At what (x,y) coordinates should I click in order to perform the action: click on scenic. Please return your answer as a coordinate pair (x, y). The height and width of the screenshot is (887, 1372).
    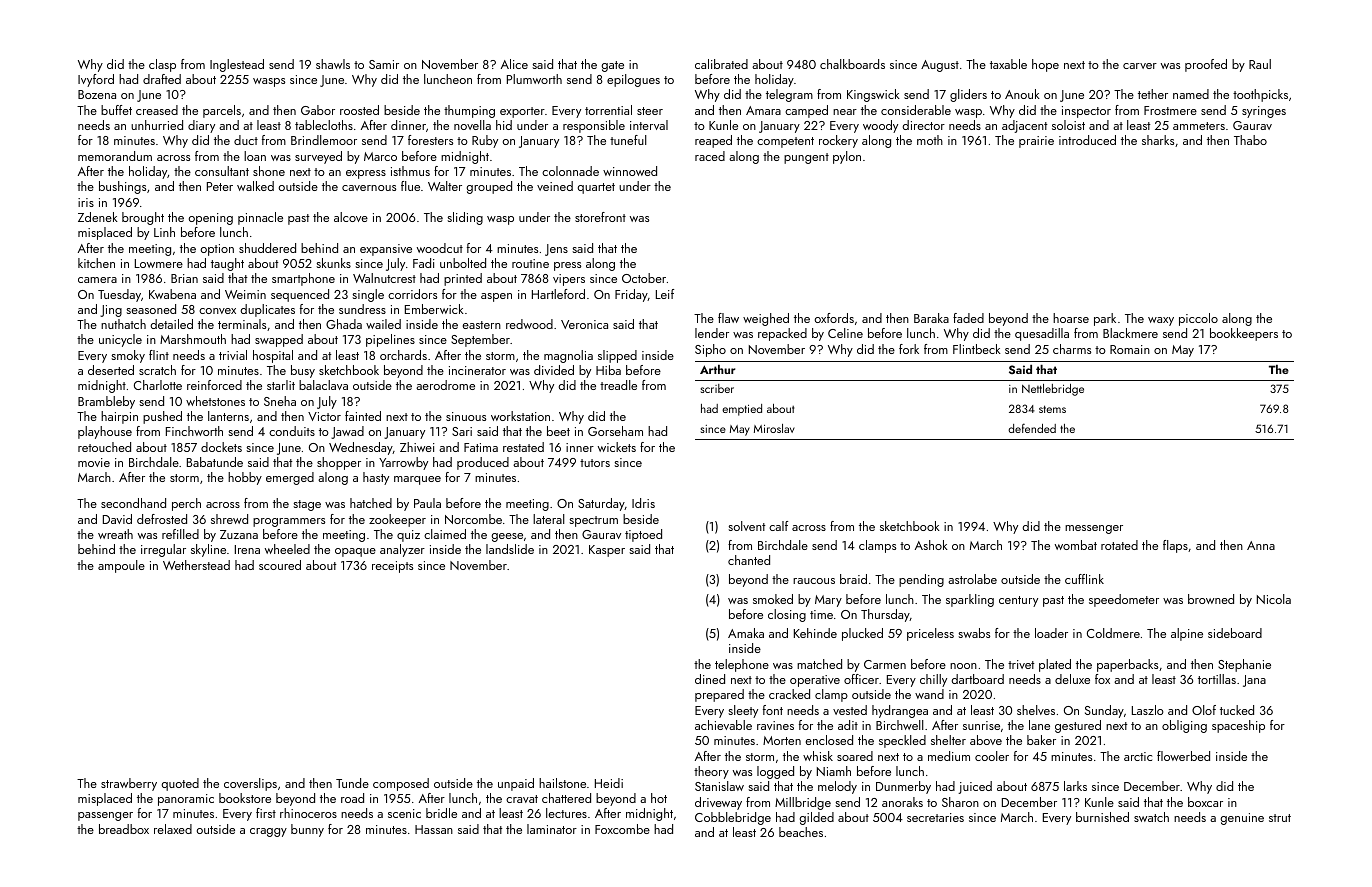
    Looking at the image, I should click on (404, 813).
